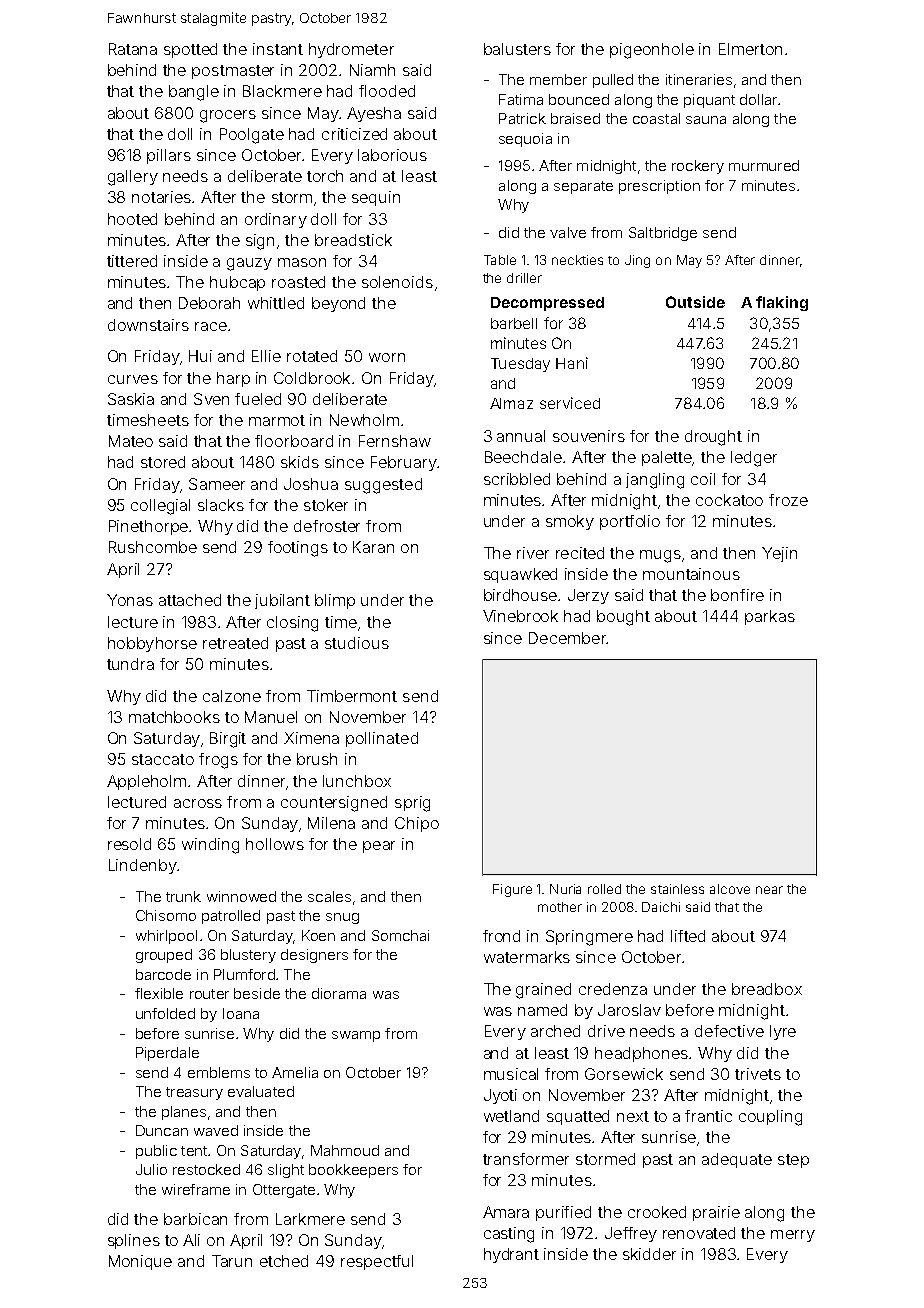  Describe the element at coordinates (764, 165) in the screenshot. I see `murmured` at that location.
